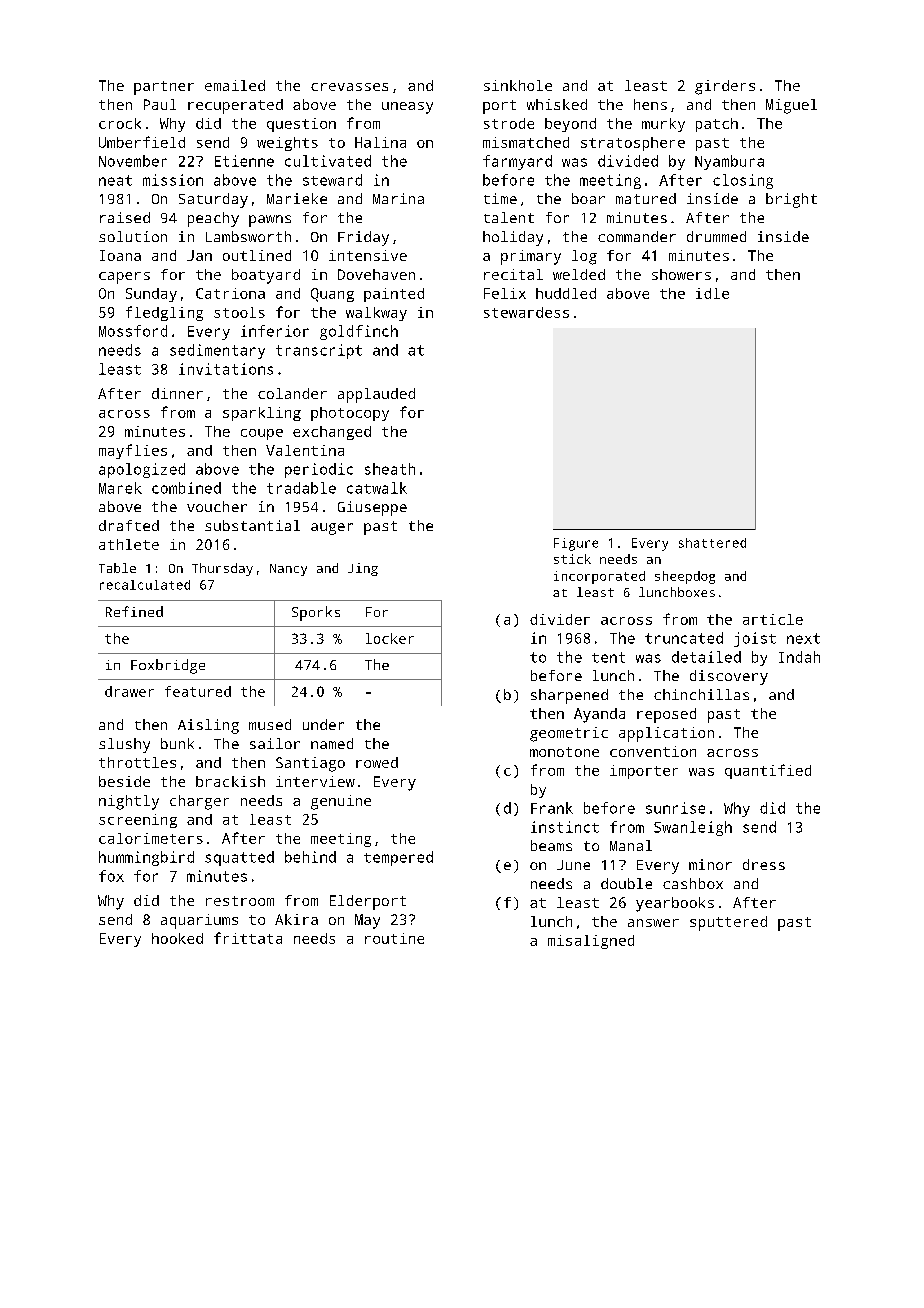  I want to click on Mossford, so click(133, 331).
